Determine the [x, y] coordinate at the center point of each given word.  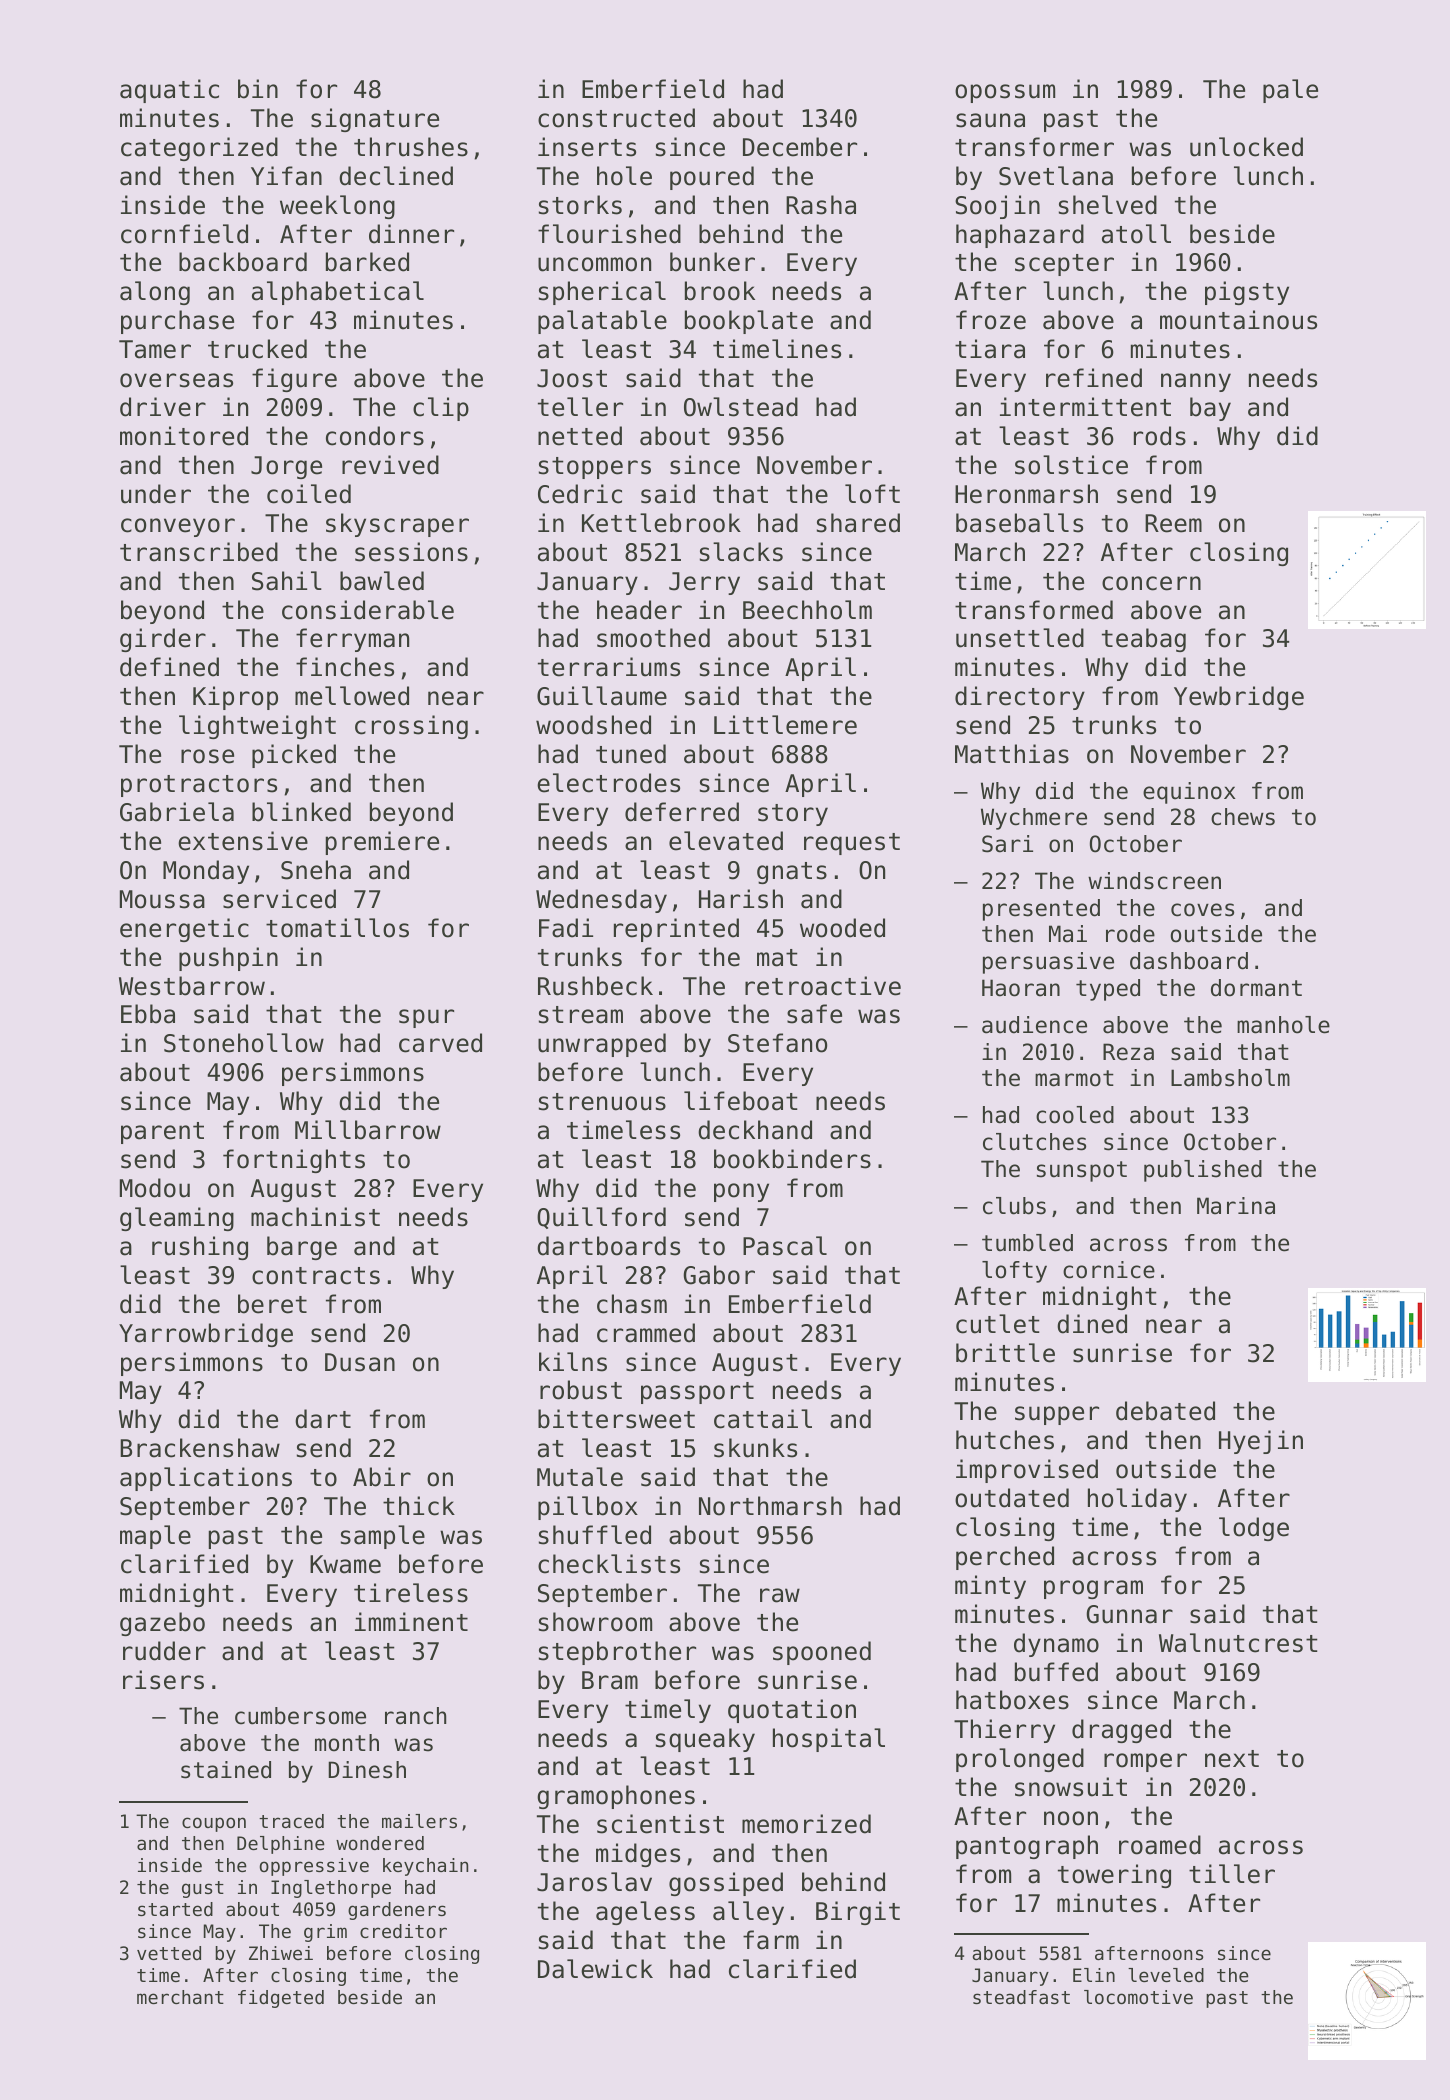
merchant [180, 1997]
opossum [1005, 93]
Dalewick [595, 1969]
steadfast [1021, 1997]
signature [375, 120]
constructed [616, 118]
